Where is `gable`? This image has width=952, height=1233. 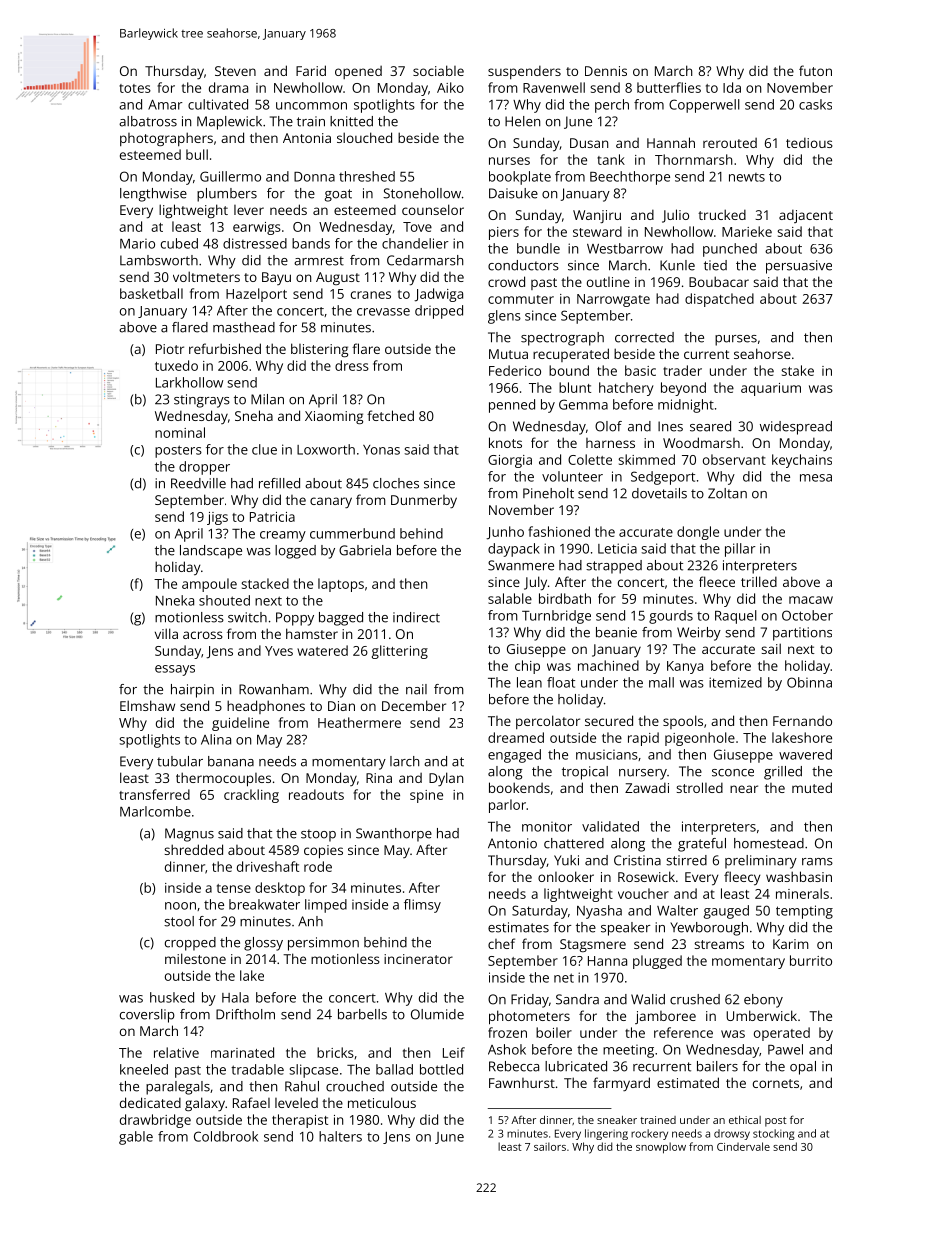 gable is located at coordinates (136, 1138).
